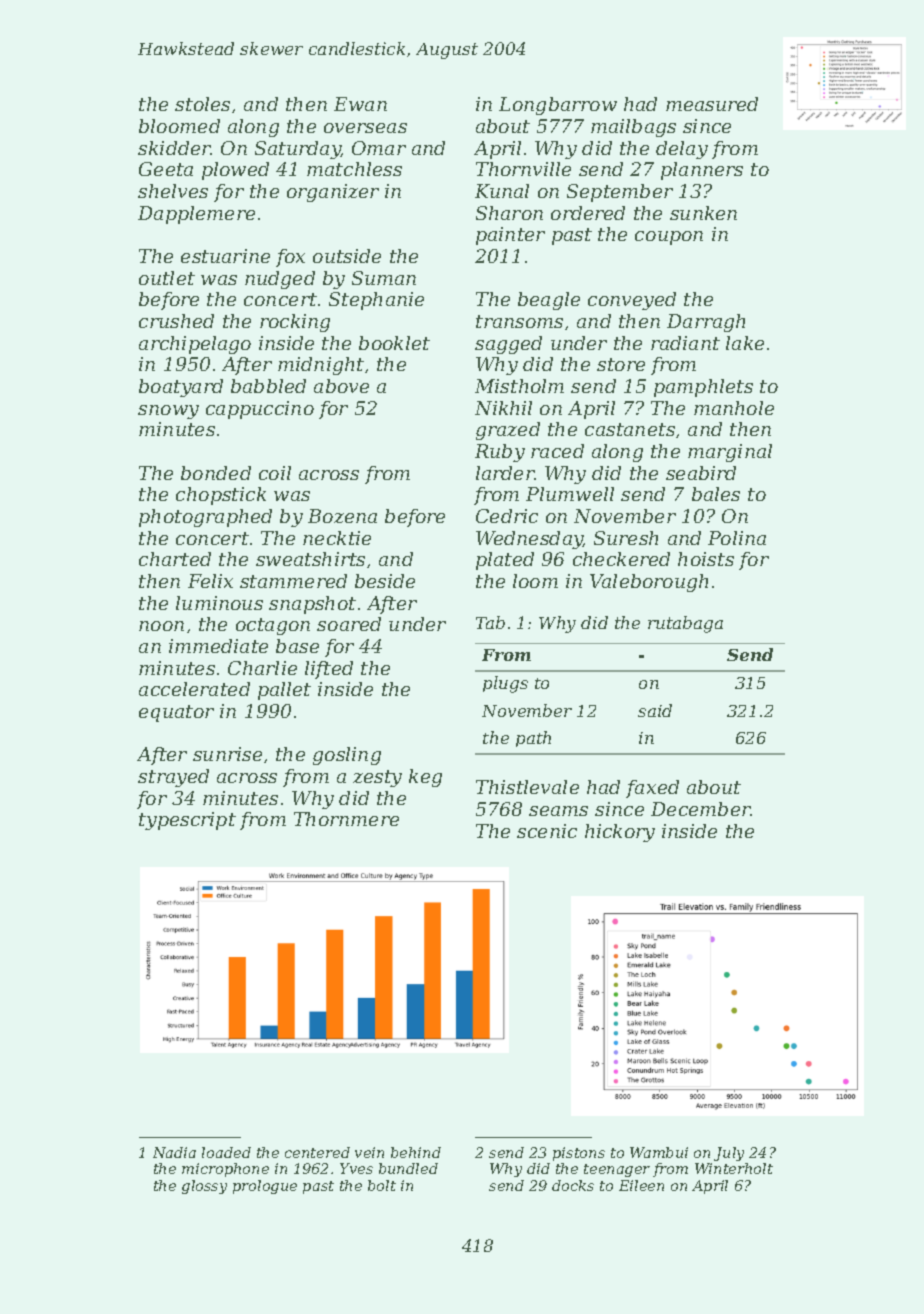 The height and width of the screenshot is (1314, 924). What do you see at coordinates (716, 494) in the screenshot?
I see `bales` at bounding box center [716, 494].
